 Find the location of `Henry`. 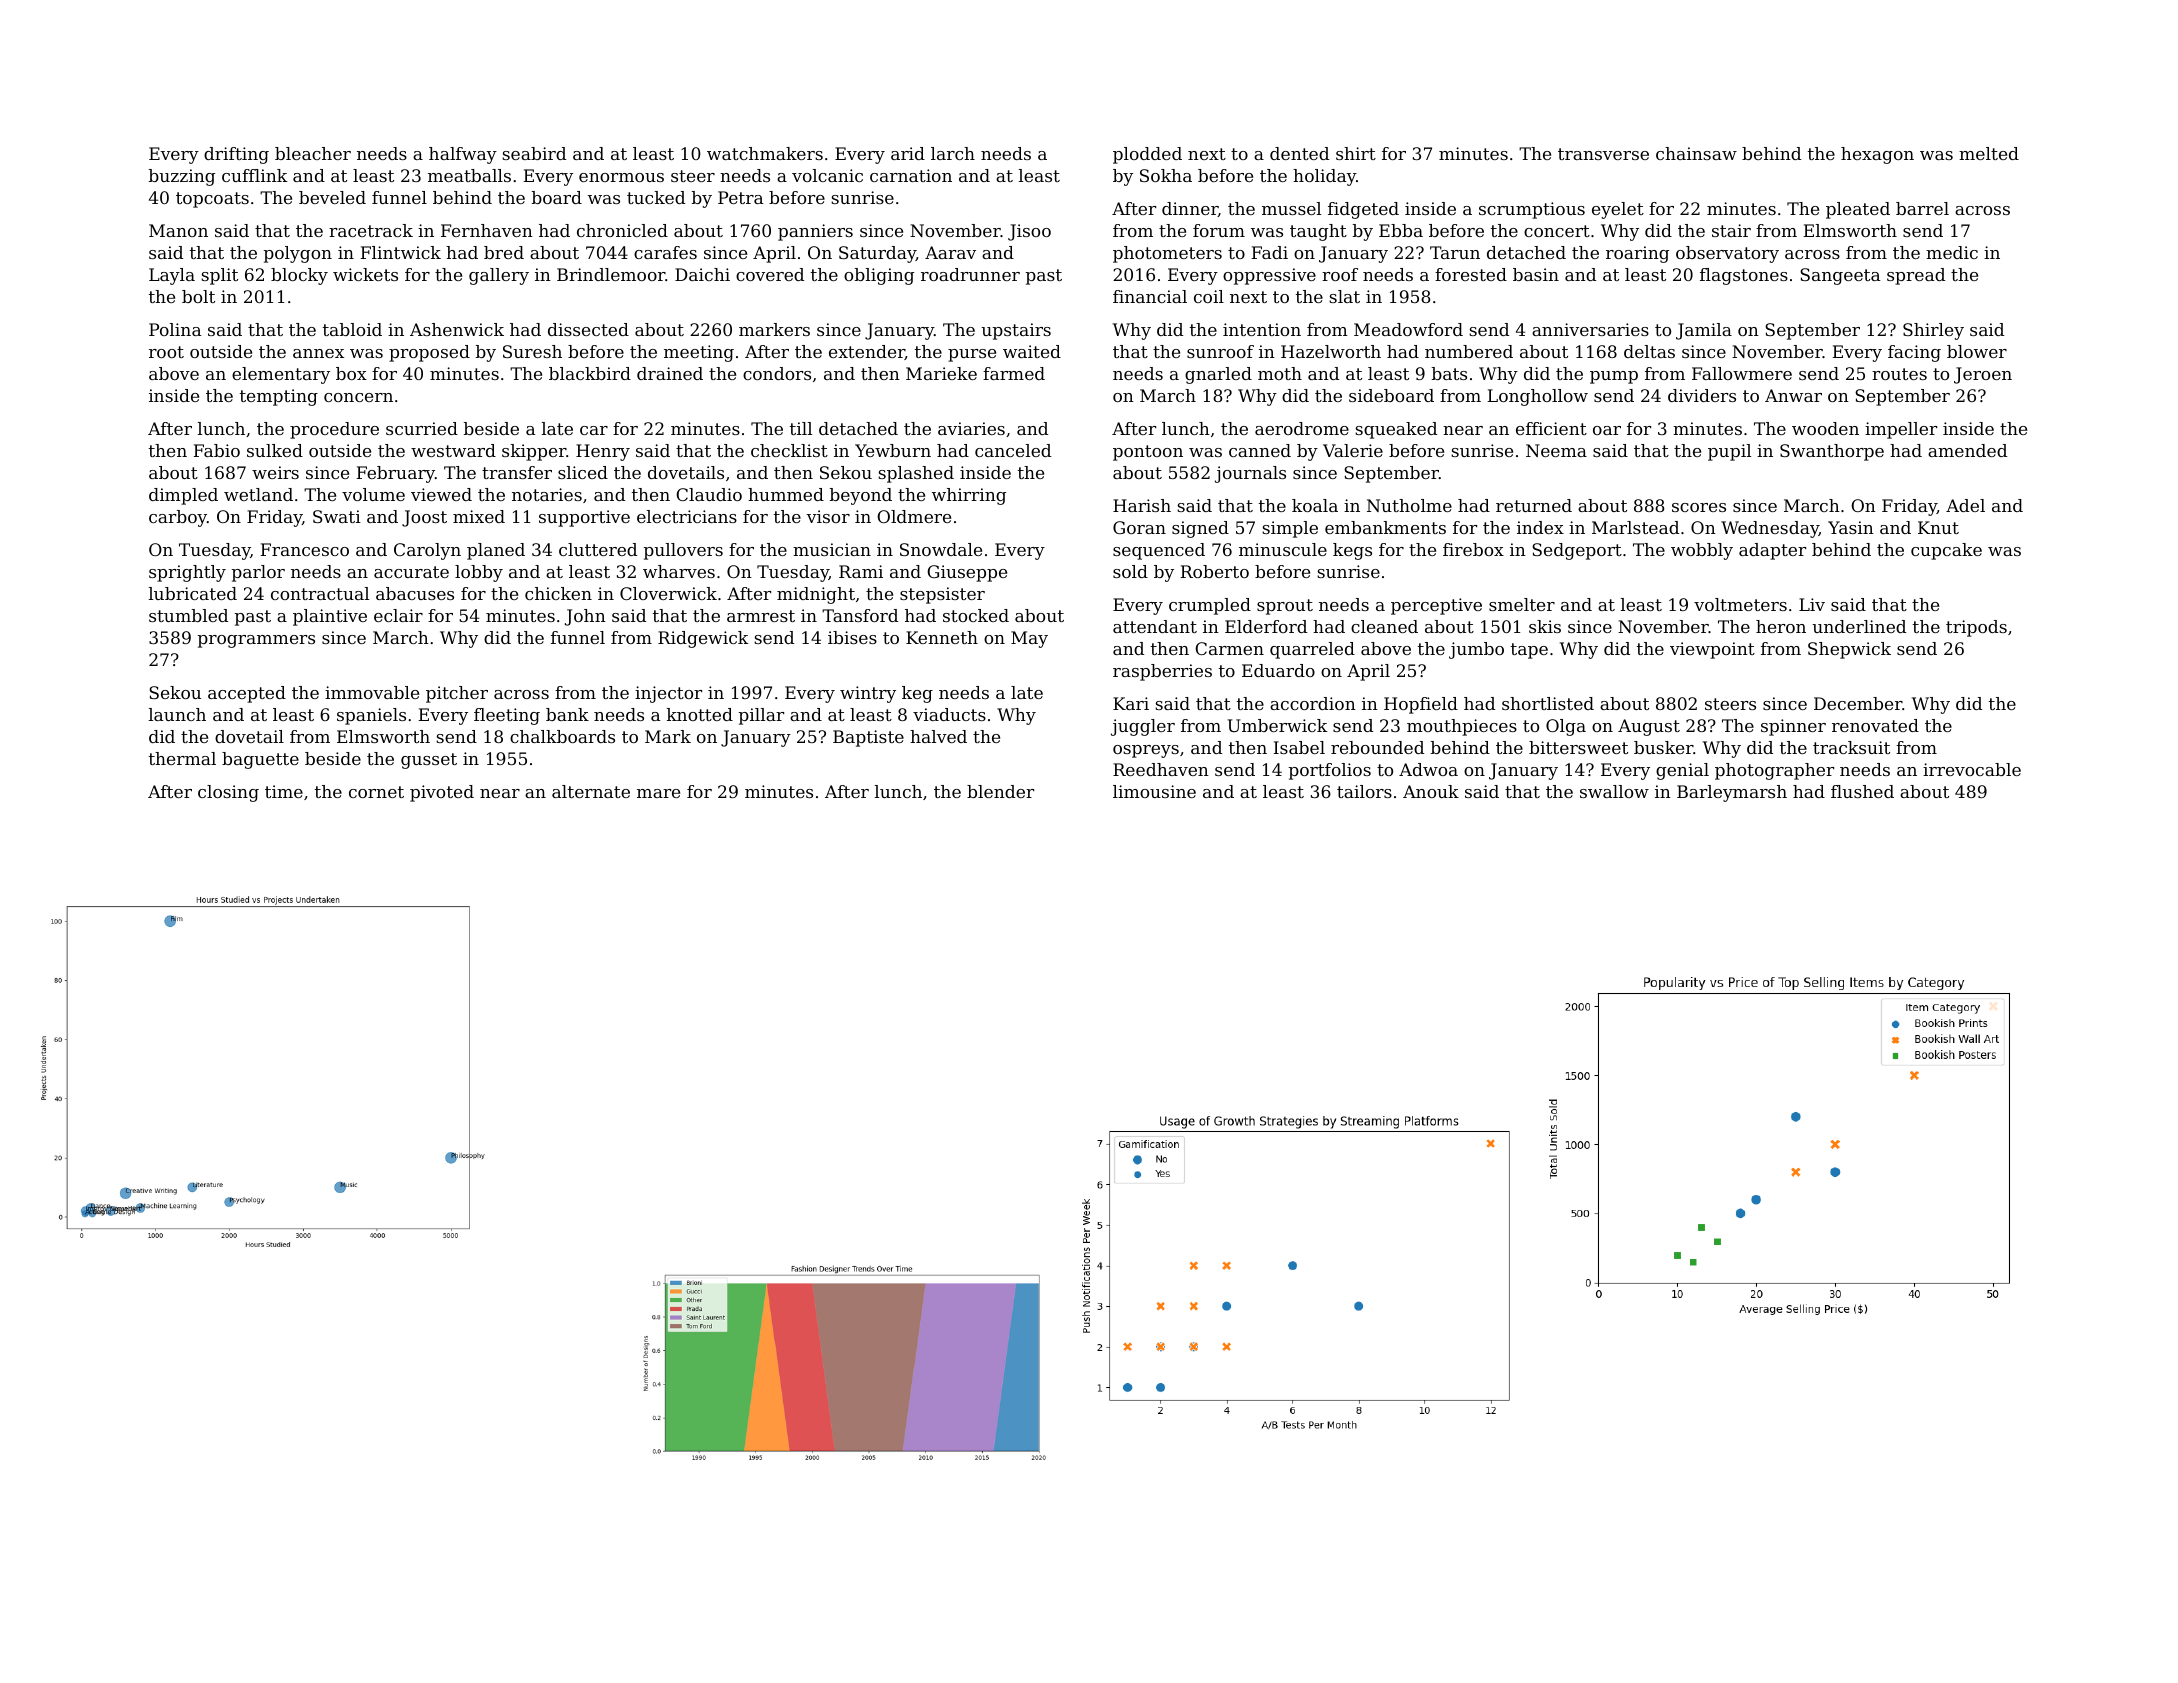

Henry is located at coordinates (603, 452).
